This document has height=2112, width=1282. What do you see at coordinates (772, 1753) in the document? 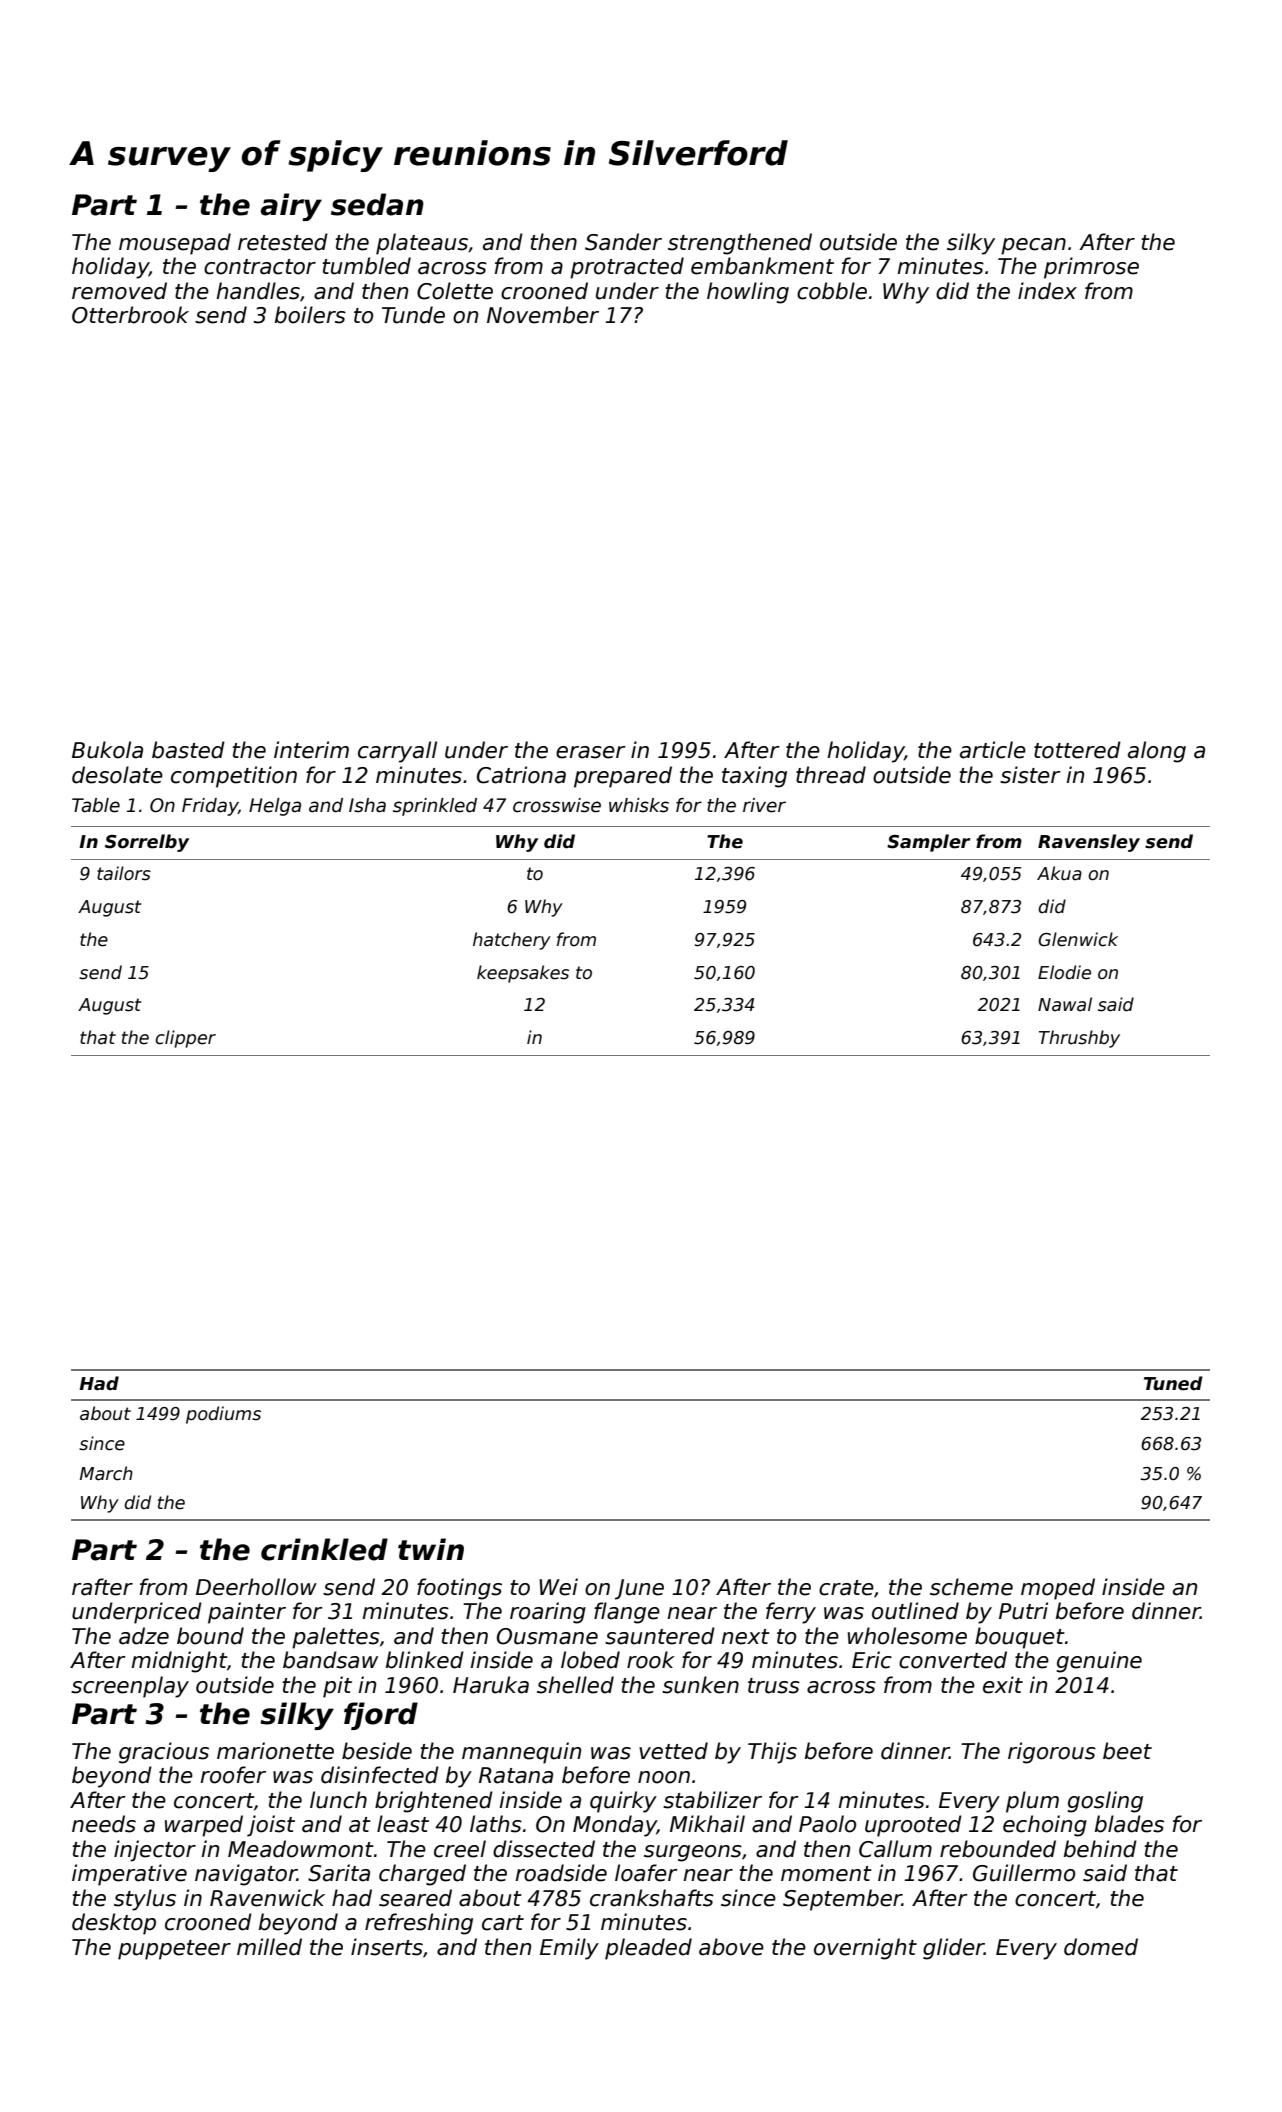
I see `Thijs` at bounding box center [772, 1753].
